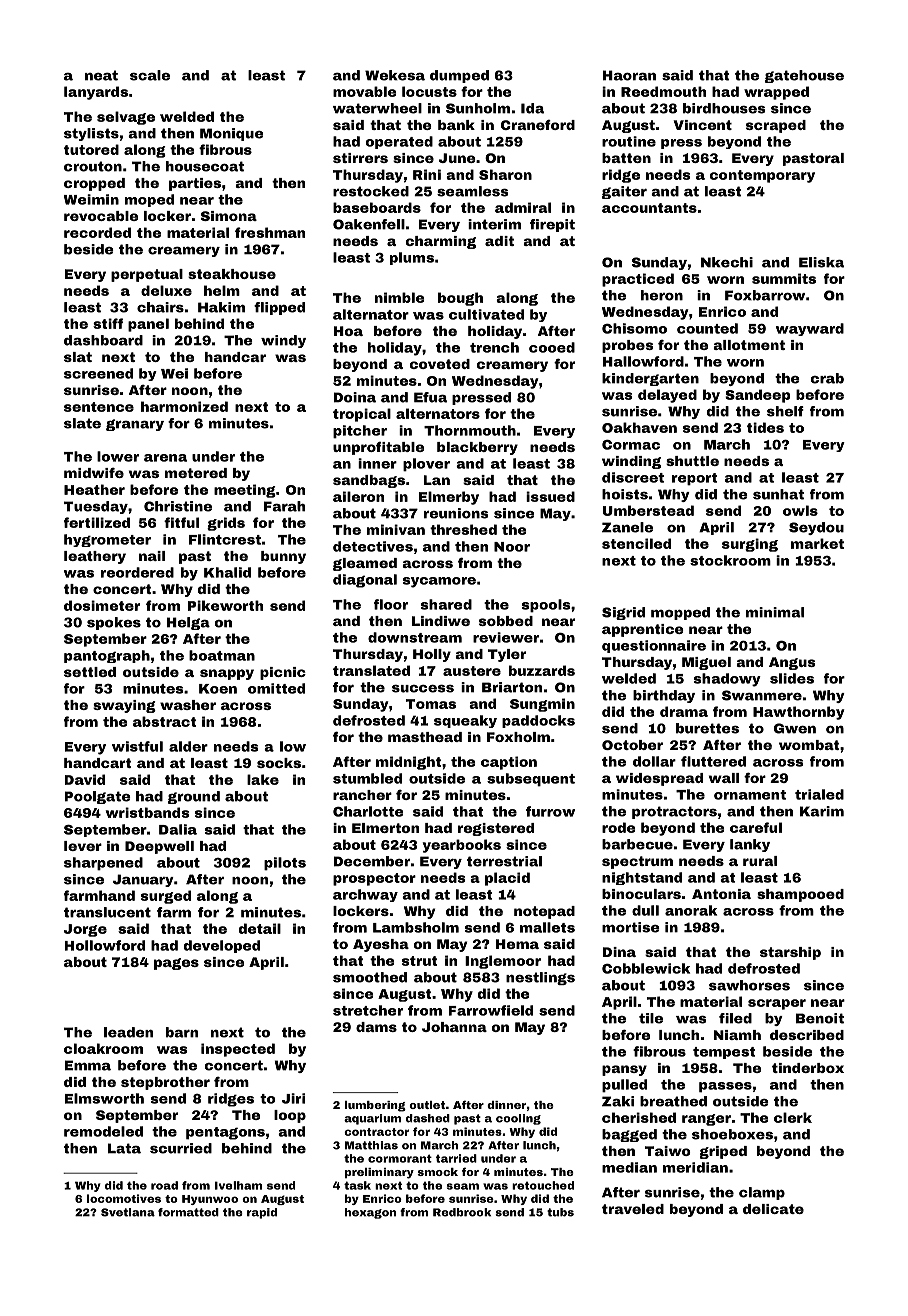 This document has height=1316, width=908. I want to click on shampooed, so click(800, 895).
